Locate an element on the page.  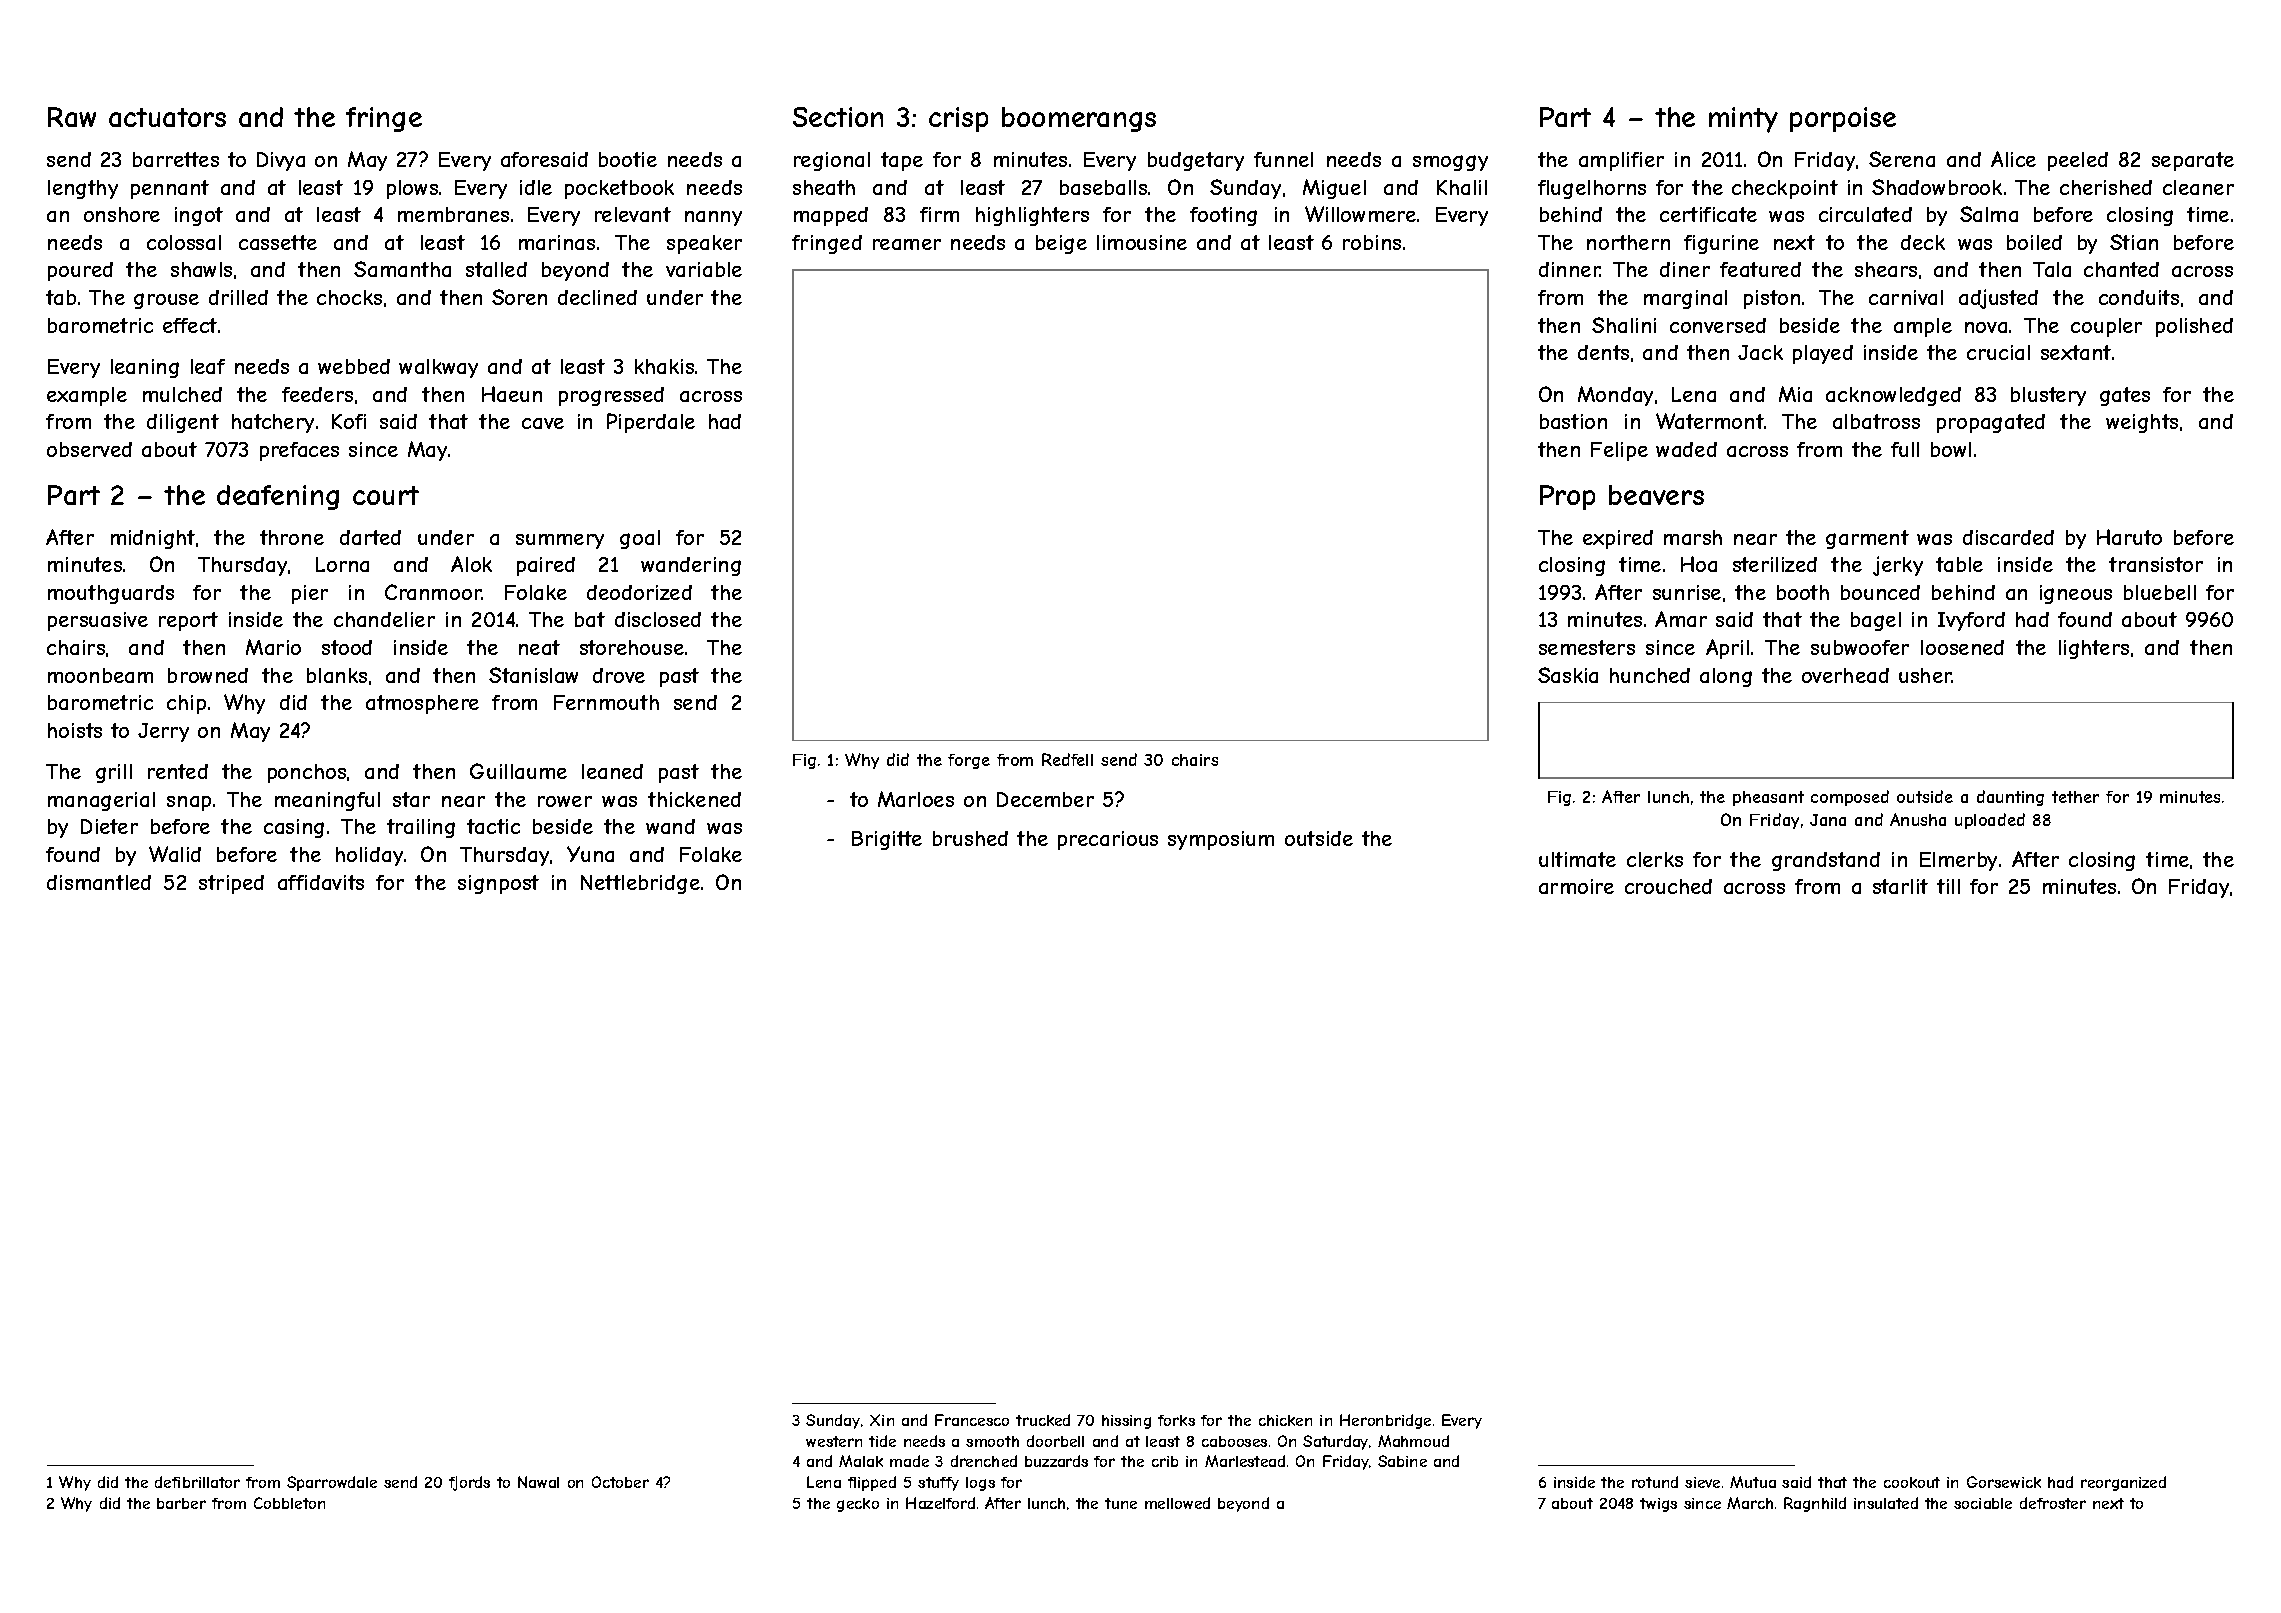
tether is located at coordinates (2075, 797).
